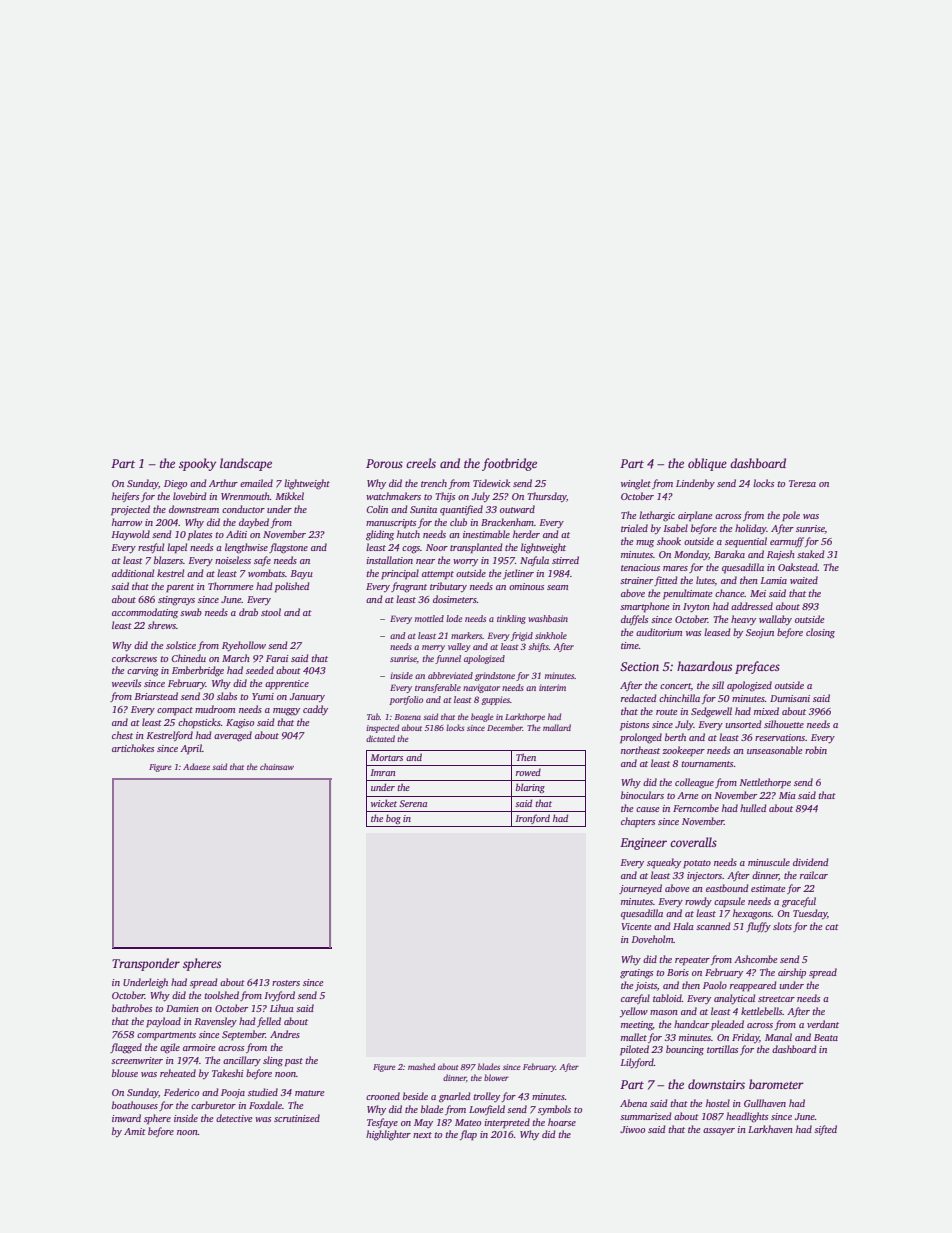 The height and width of the page is (1233, 952). I want to click on Colin, so click(377, 509).
